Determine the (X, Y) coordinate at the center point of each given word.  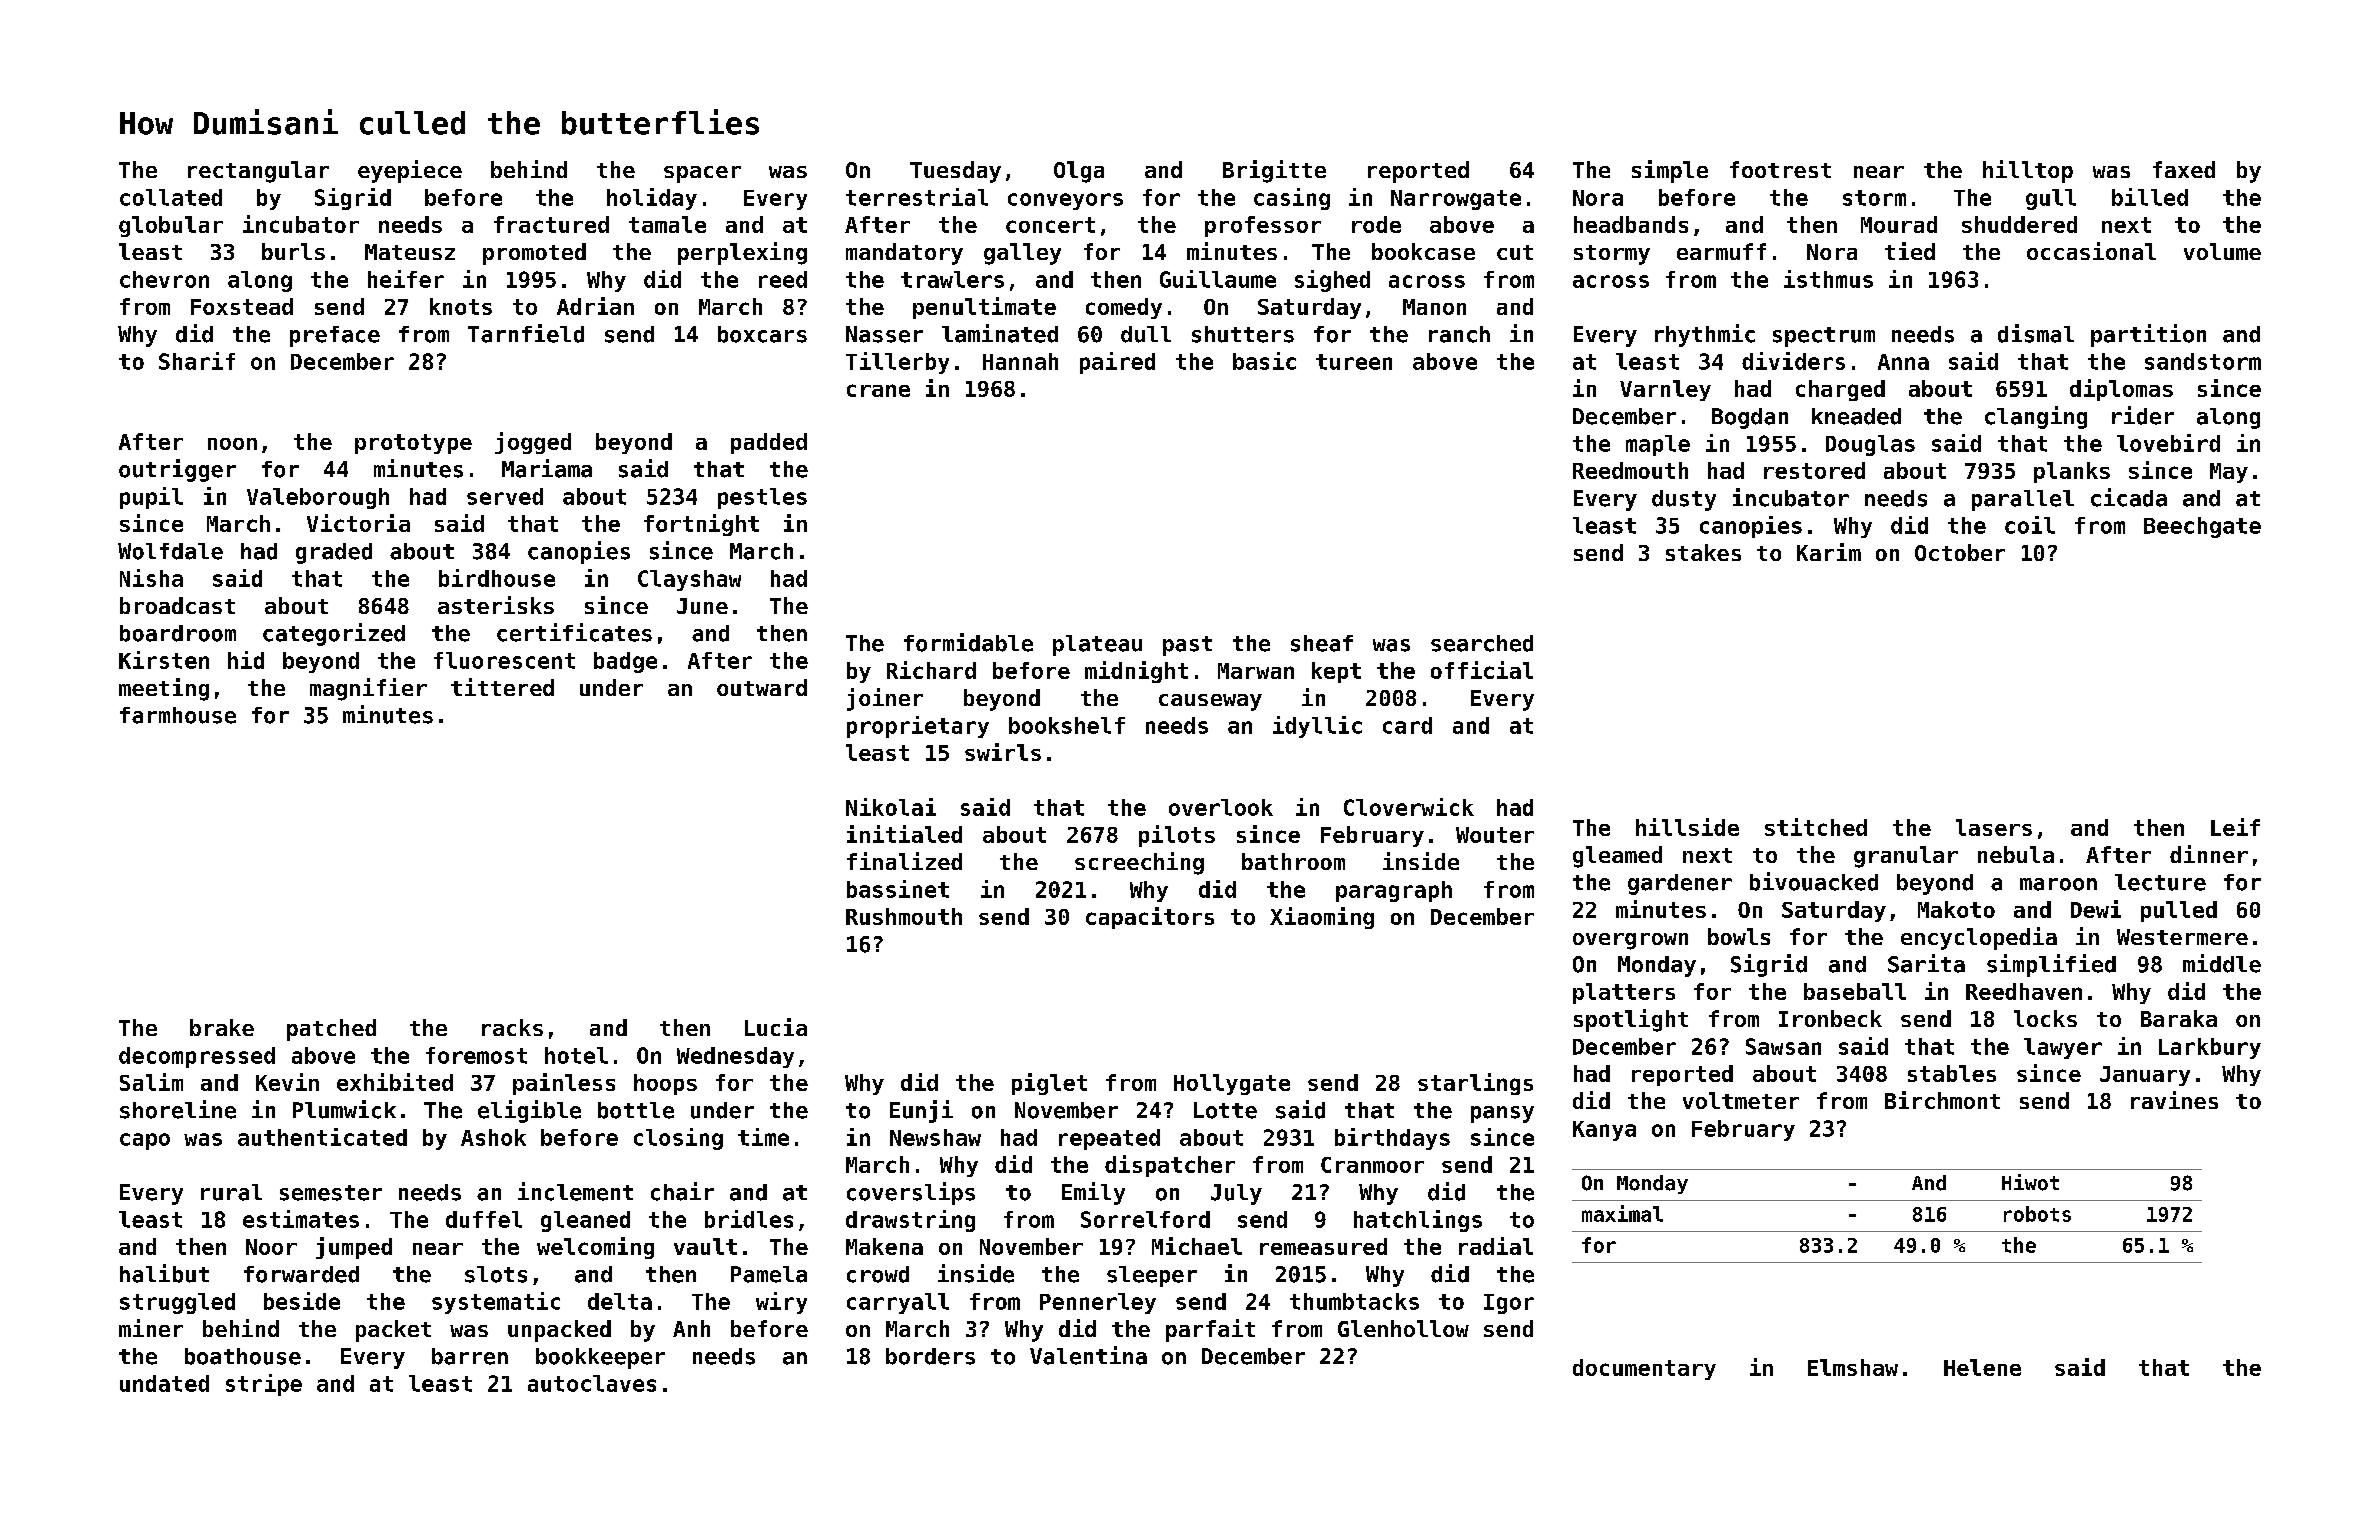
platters (1624, 993)
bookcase (1423, 251)
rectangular (258, 172)
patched (331, 1030)
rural (231, 1192)
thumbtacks (1354, 1301)
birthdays (1392, 1139)
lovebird (2168, 443)
